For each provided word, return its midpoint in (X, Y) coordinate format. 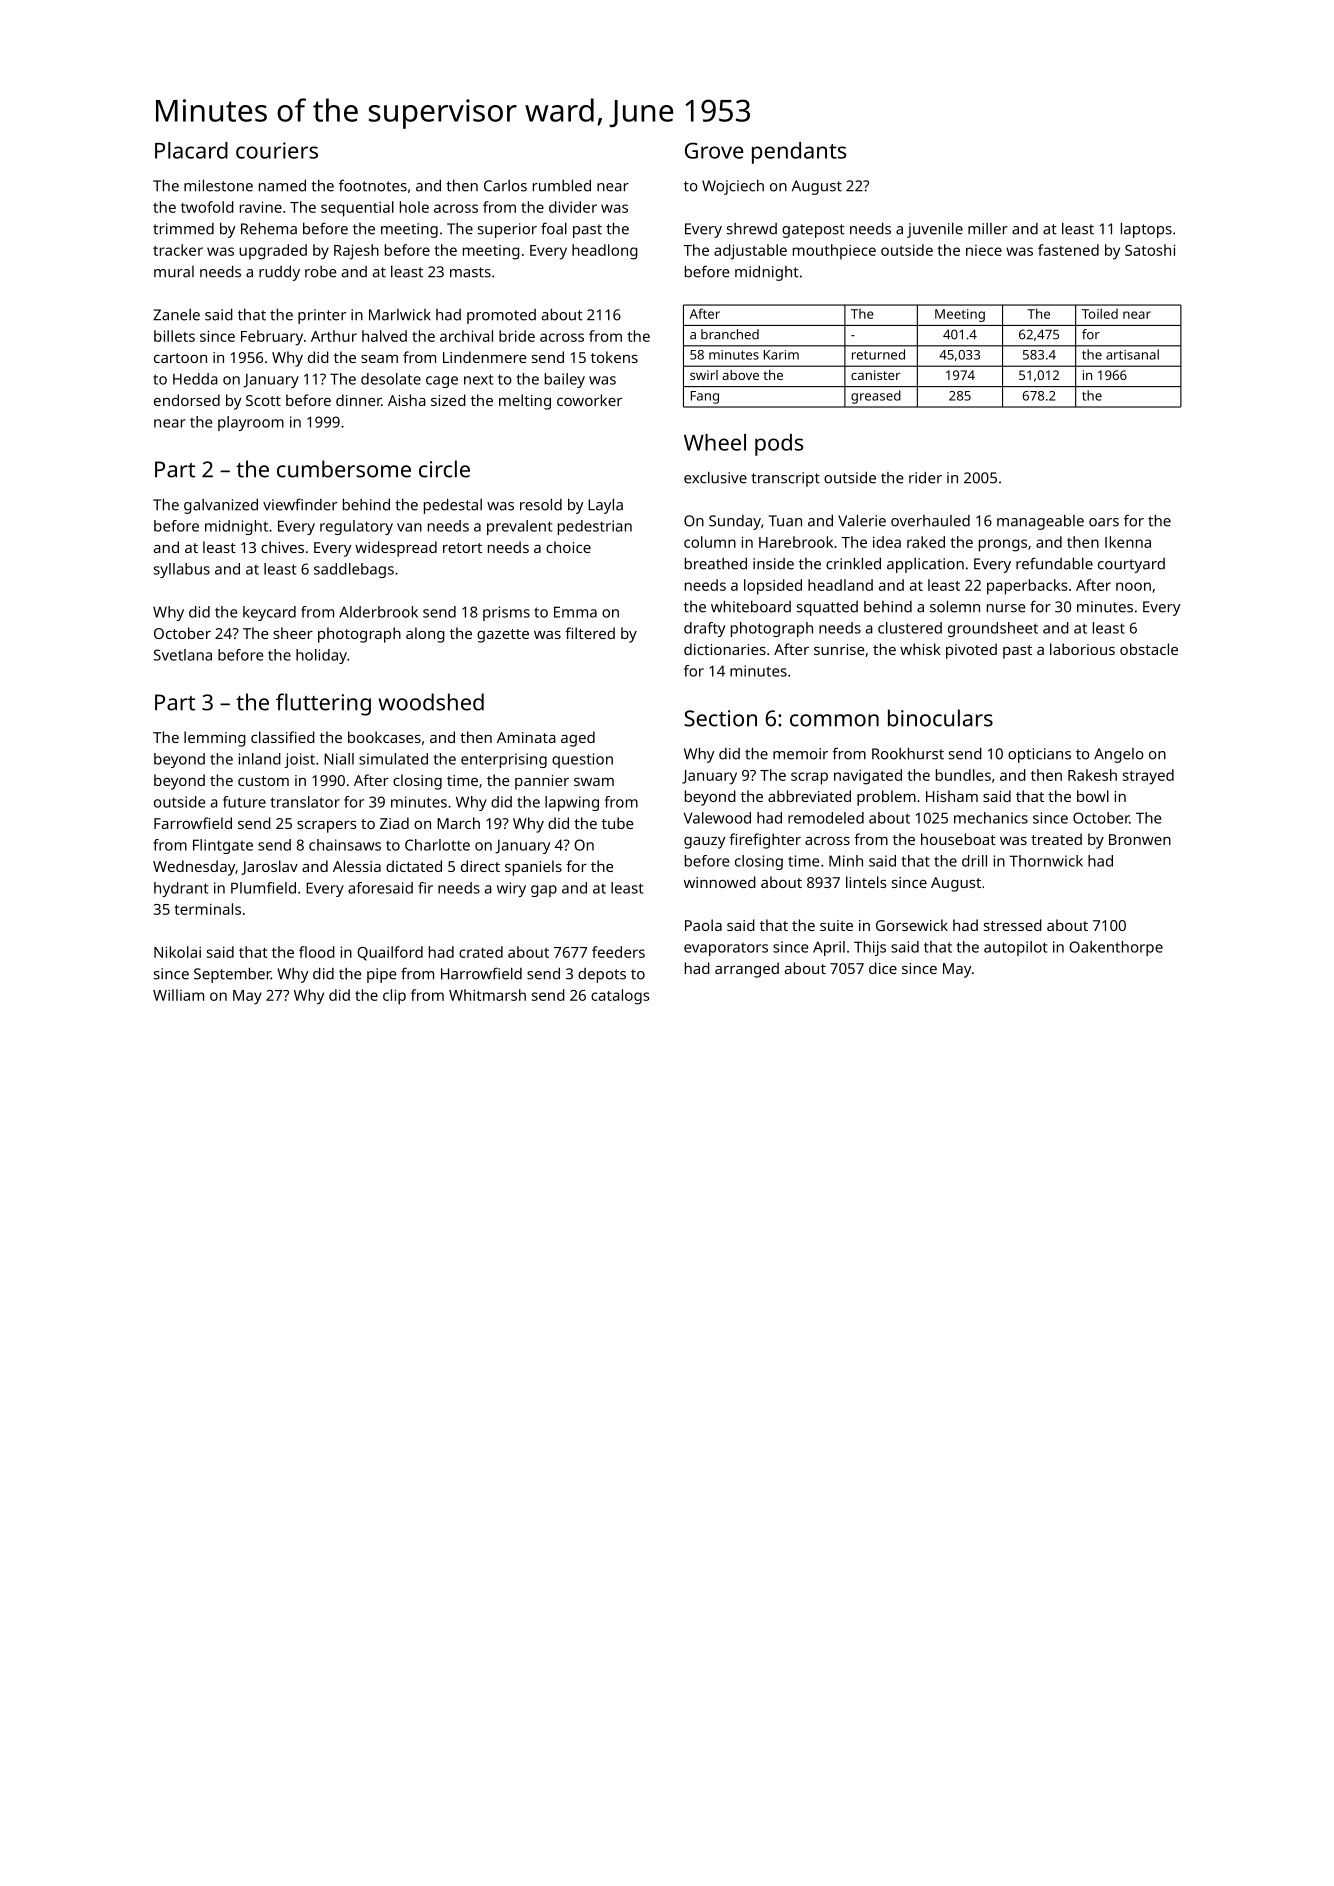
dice (883, 968)
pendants (799, 153)
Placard (191, 150)
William (178, 995)
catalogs (620, 997)
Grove (714, 150)
